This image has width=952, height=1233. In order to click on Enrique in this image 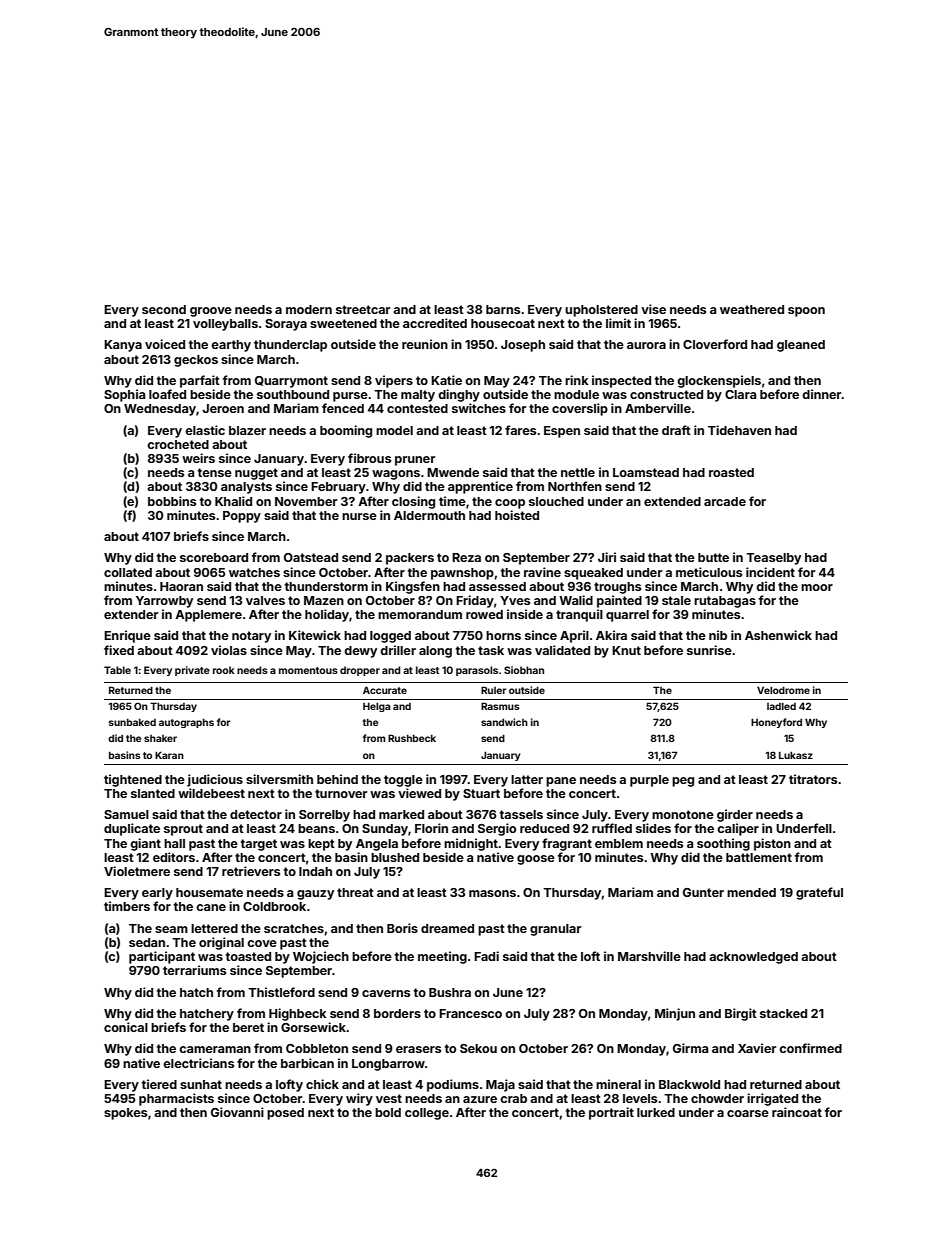, I will do `click(127, 636)`.
